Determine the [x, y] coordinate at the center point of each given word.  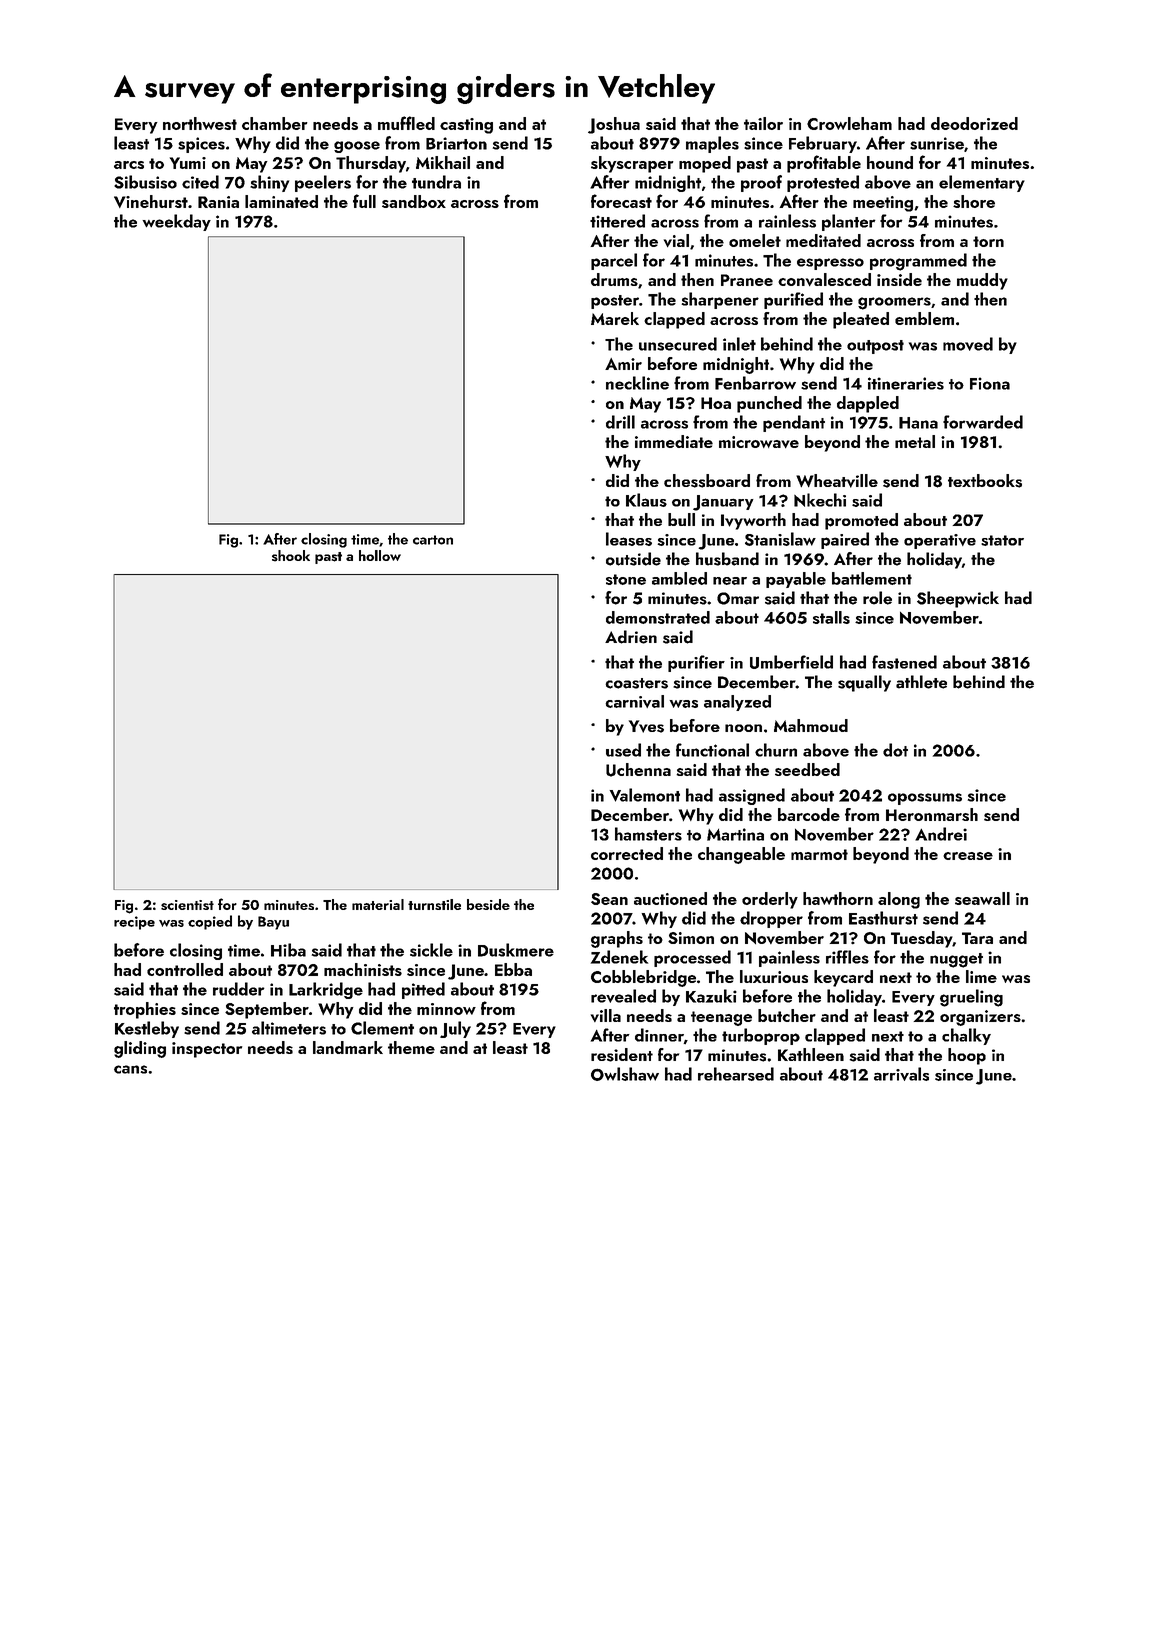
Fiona [990, 383]
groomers [894, 303]
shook [291, 556]
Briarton [456, 143]
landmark [348, 1047]
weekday [176, 222]
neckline [637, 383]
